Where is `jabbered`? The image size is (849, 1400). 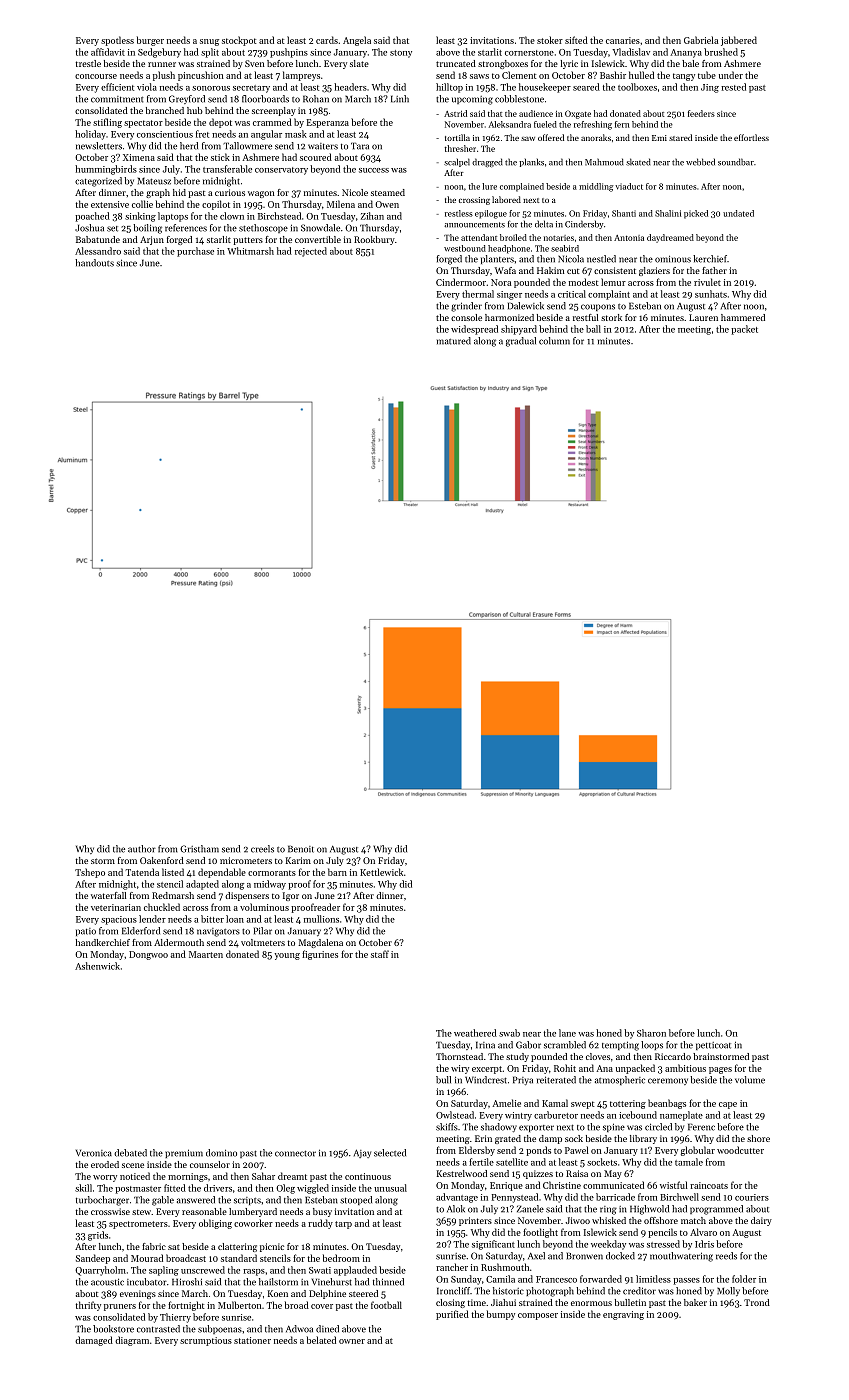 jabbered is located at coordinates (739, 41).
